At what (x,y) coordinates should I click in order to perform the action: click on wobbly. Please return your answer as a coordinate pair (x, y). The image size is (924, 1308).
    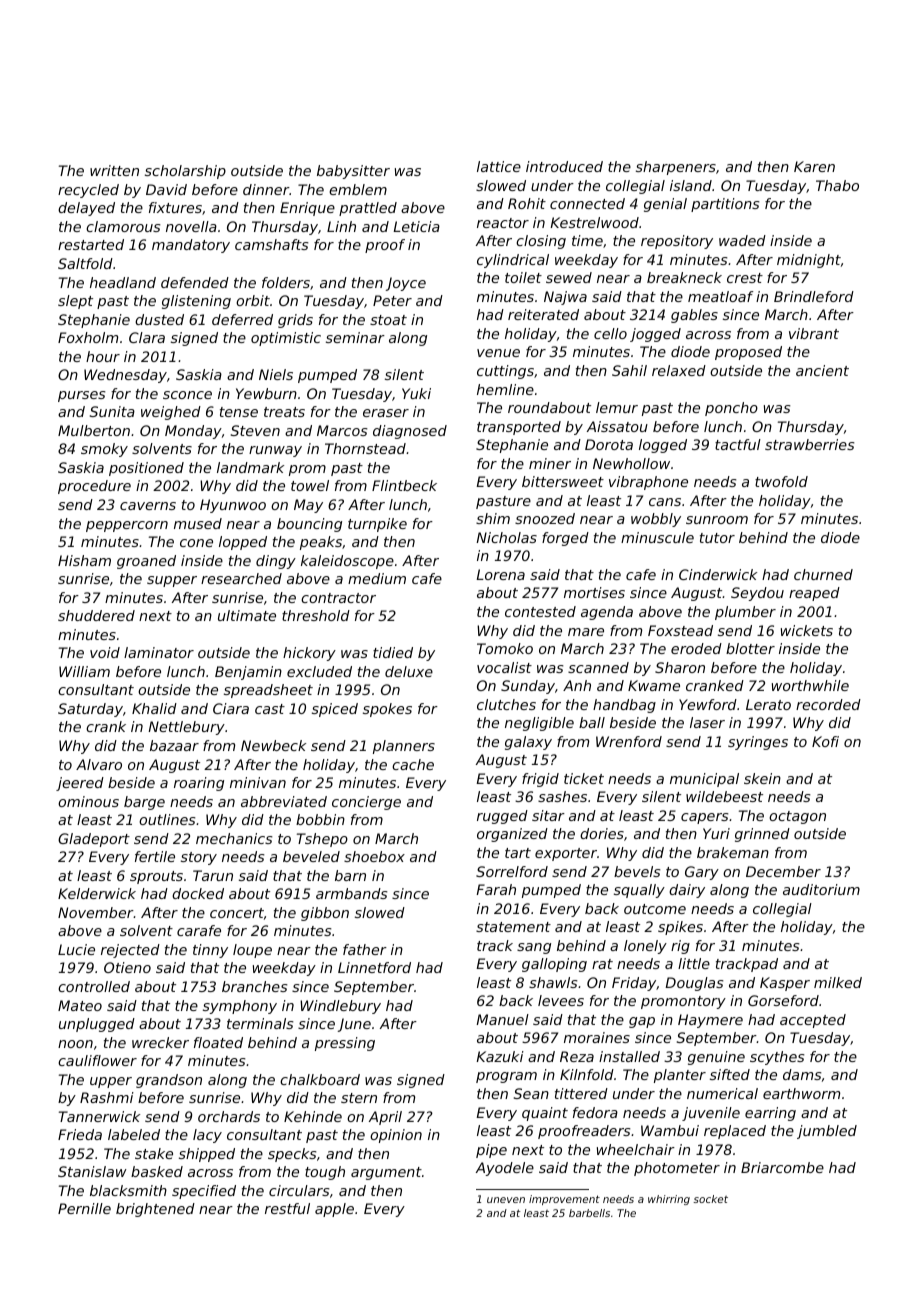
    Looking at the image, I should click on (656, 520).
